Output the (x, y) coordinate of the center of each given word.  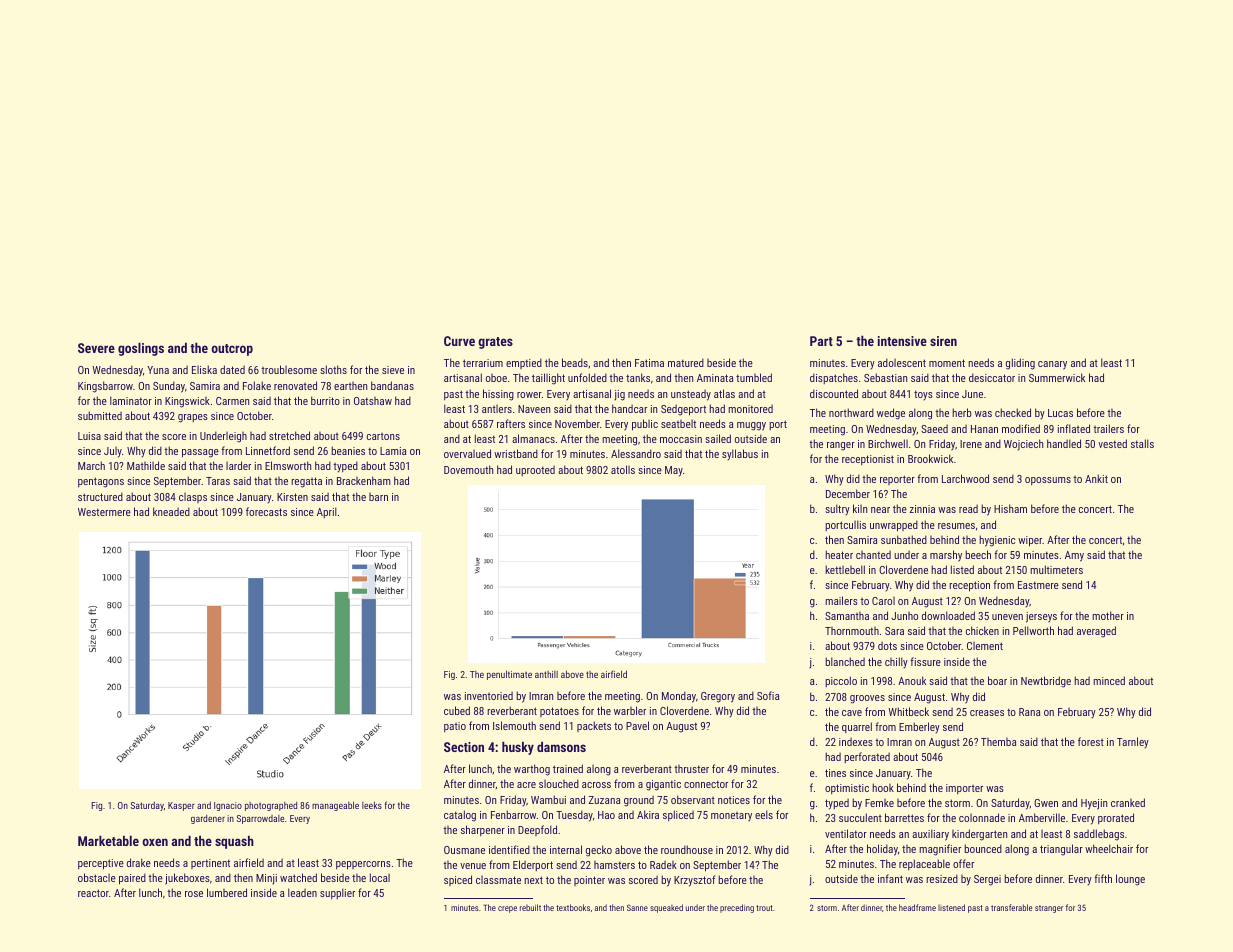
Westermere (104, 512)
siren (943, 341)
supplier (337, 893)
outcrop (232, 350)
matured (686, 362)
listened (951, 907)
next (533, 880)
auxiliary (930, 835)
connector (706, 784)
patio (455, 727)
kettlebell (845, 569)
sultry (837, 510)
